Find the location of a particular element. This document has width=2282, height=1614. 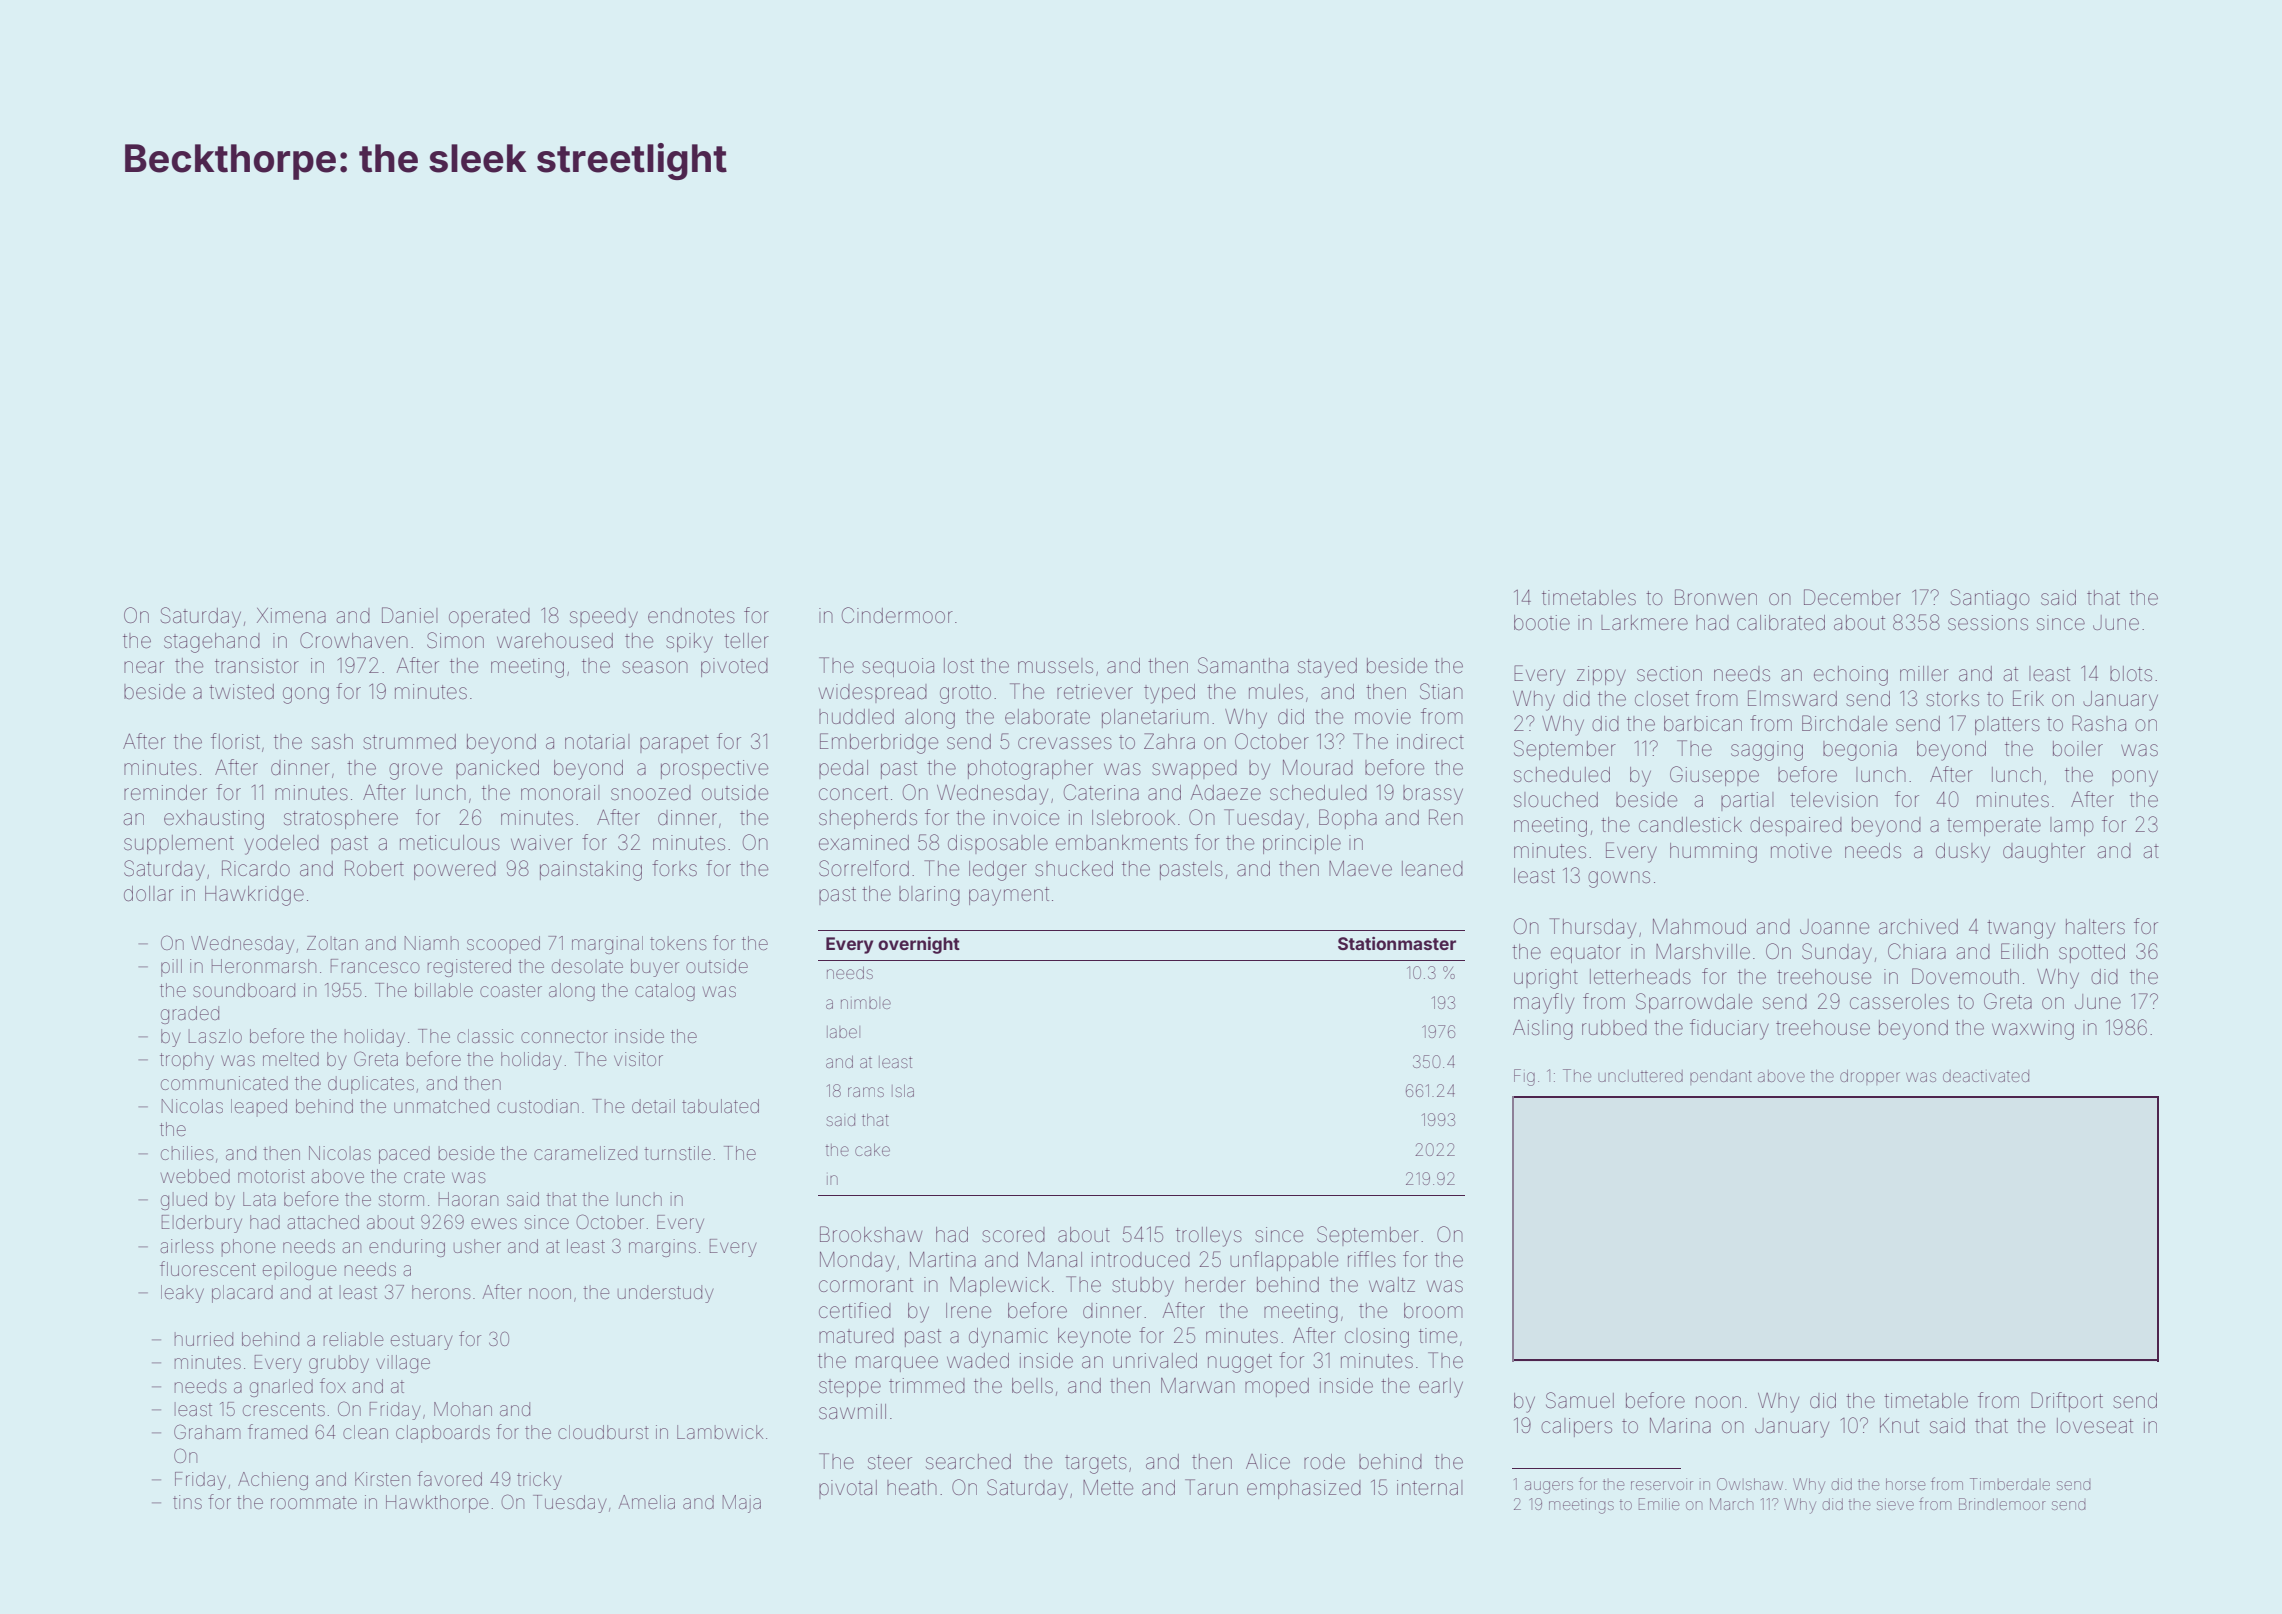

mayfly is located at coordinates (1544, 1003).
